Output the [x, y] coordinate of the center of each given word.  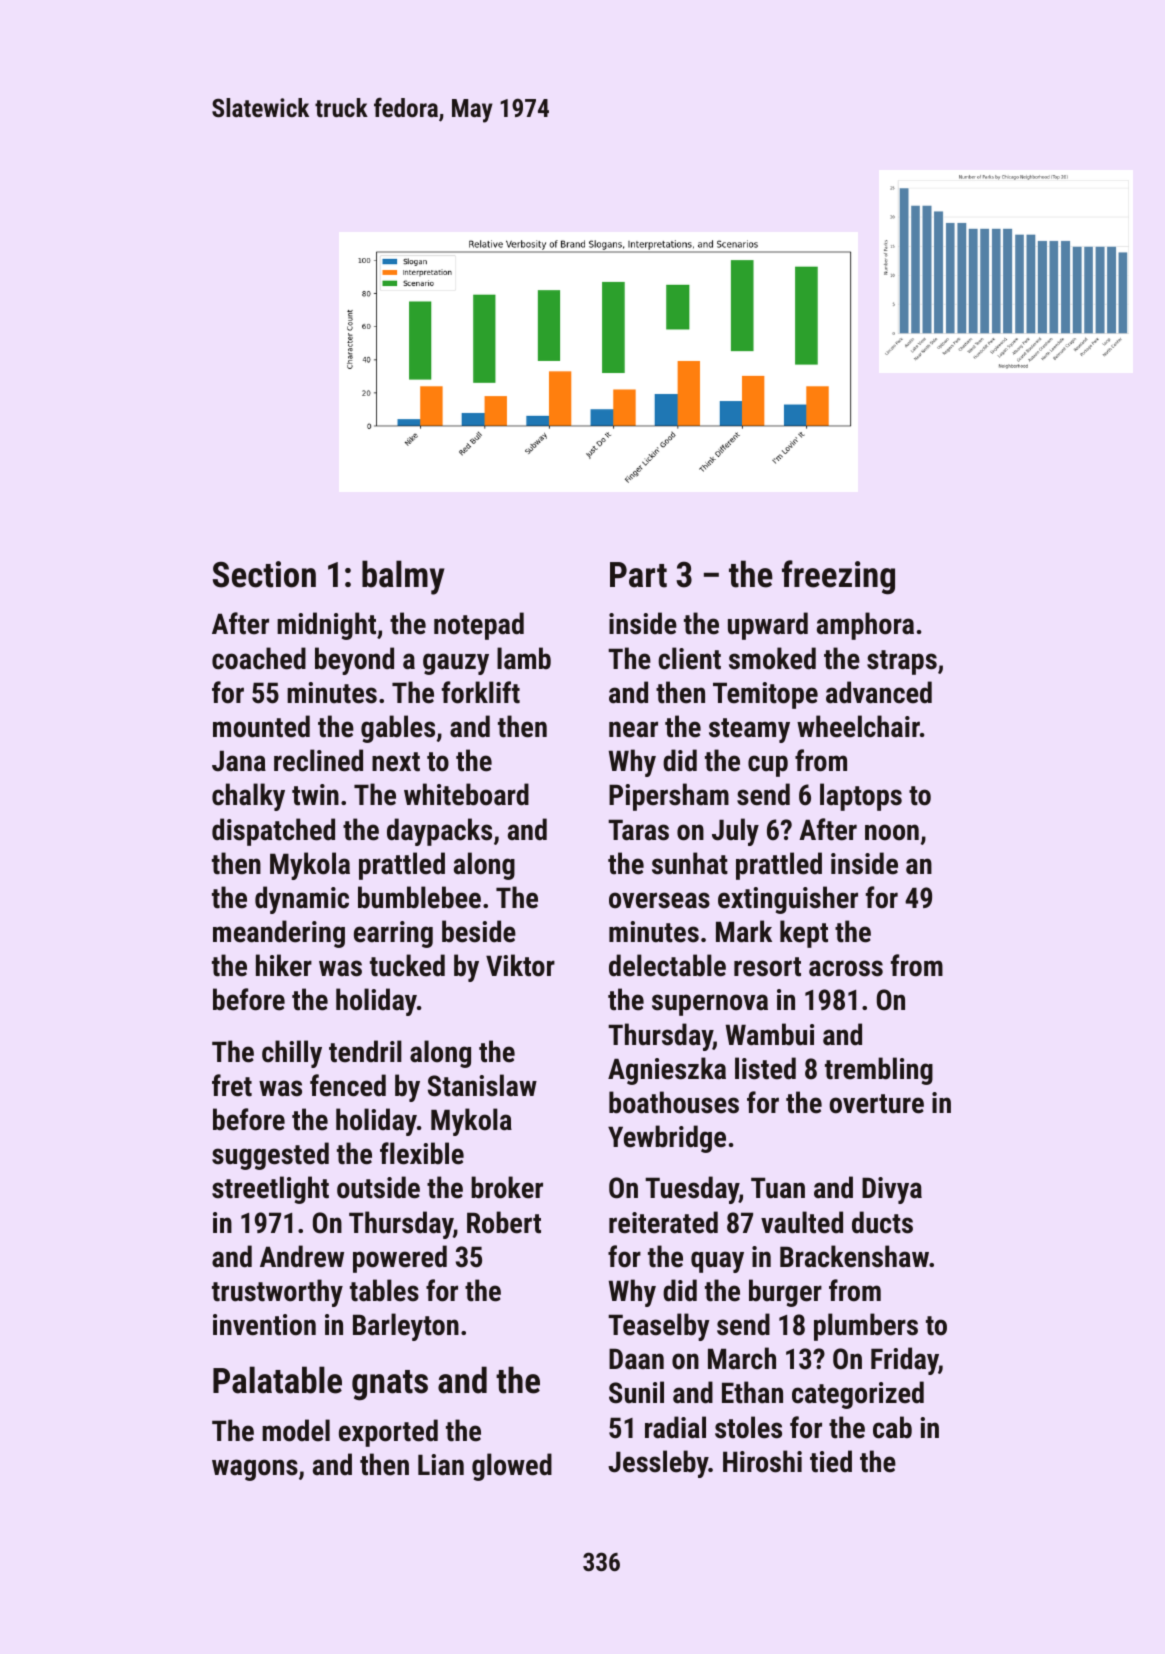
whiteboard [466, 794]
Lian [441, 1465]
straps [902, 662]
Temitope [765, 695]
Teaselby [659, 1327]
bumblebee [419, 897]
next [396, 762]
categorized [858, 1395]
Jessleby [658, 1464]
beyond [354, 661]
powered [400, 1259]
